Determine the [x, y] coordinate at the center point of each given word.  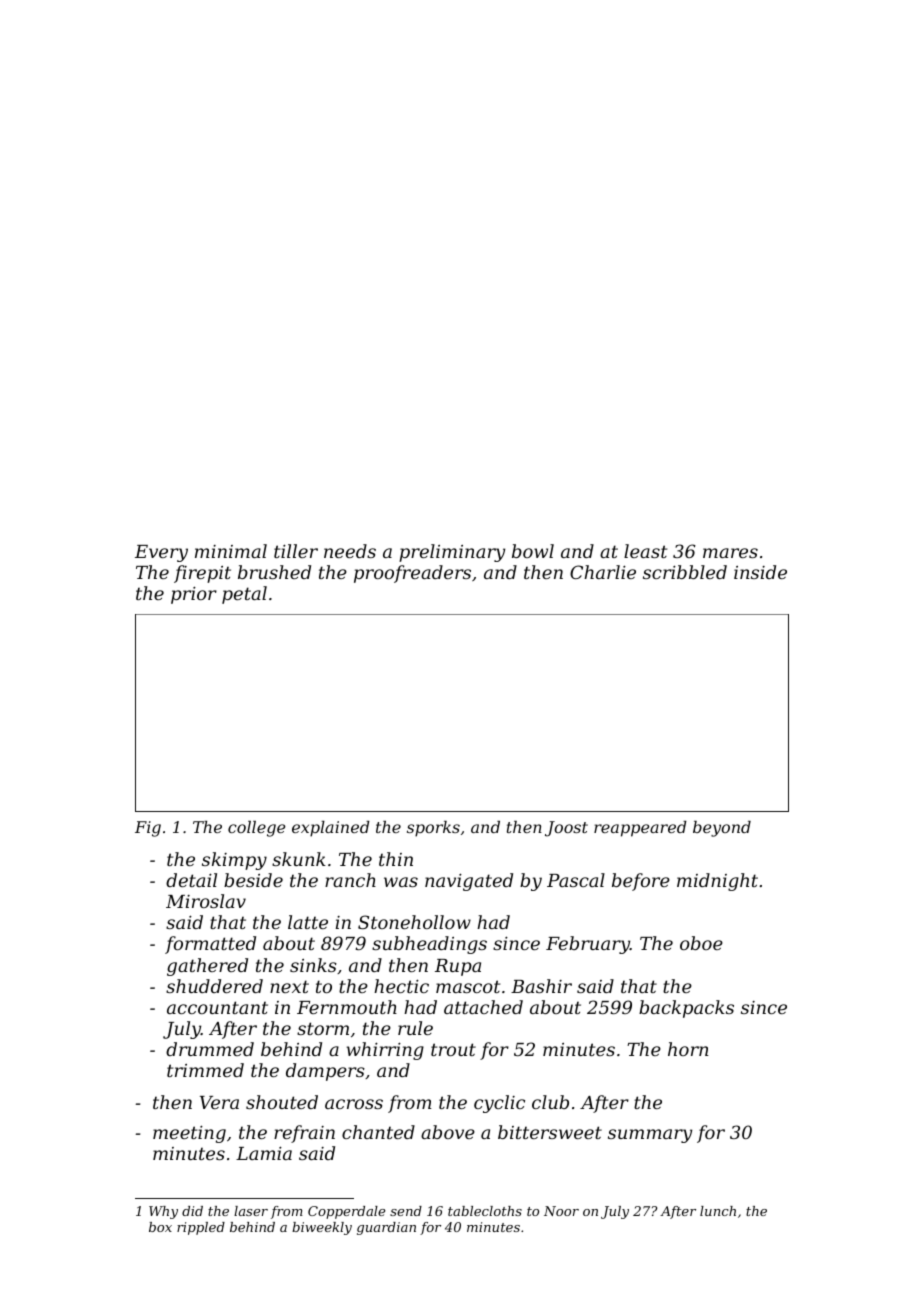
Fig [148, 829]
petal [244, 595]
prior [194, 595]
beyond [722, 829]
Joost [566, 829]
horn [688, 1049]
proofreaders [412, 574]
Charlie [603, 572]
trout [453, 1049]
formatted [210, 945]
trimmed [205, 1070]
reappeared [640, 829]
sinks [313, 965]
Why [163, 1212]
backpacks [686, 1009]
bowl [533, 551]
